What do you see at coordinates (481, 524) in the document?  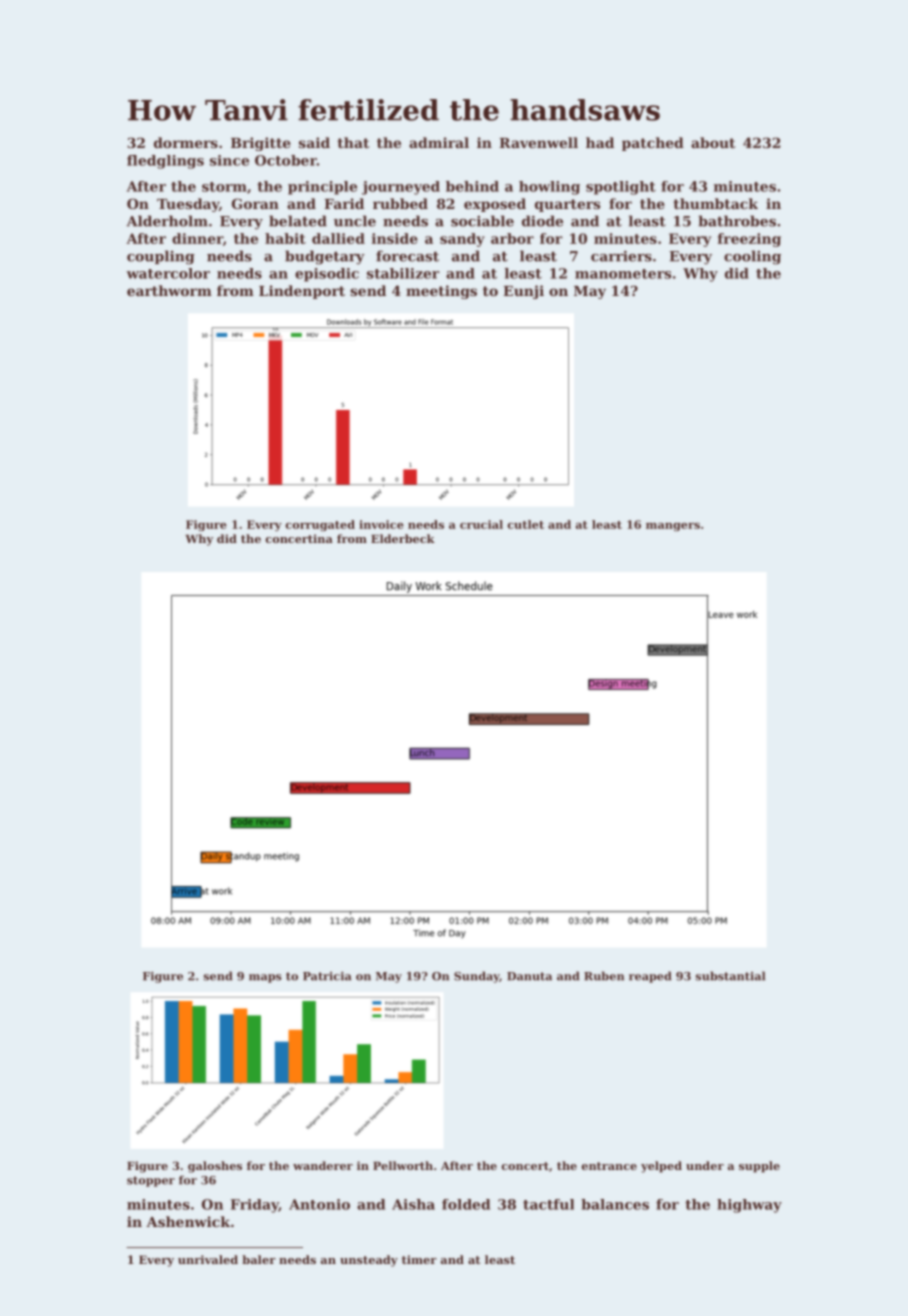 I see `crucial` at bounding box center [481, 524].
